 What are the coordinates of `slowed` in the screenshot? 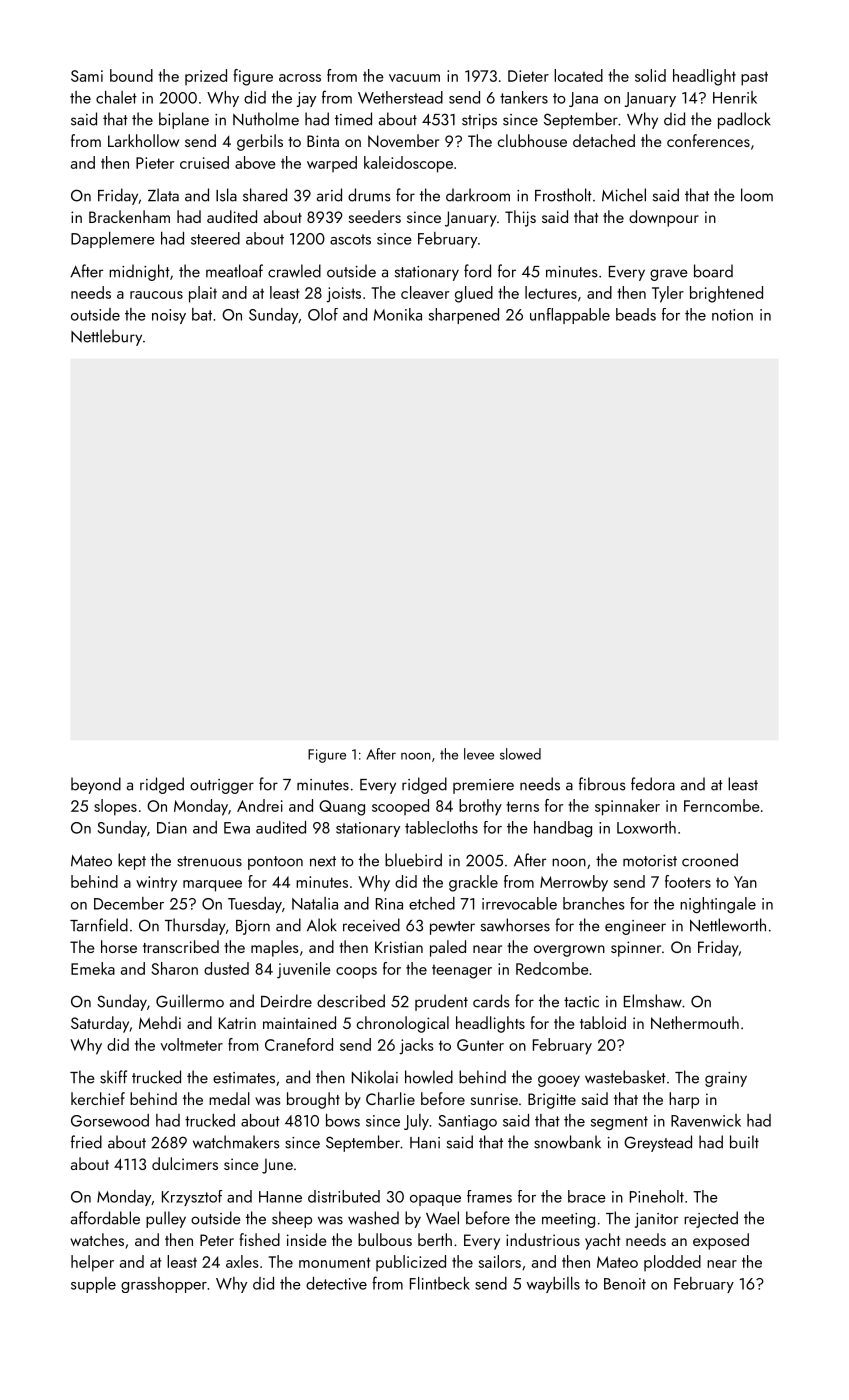 It's located at (520, 754).
